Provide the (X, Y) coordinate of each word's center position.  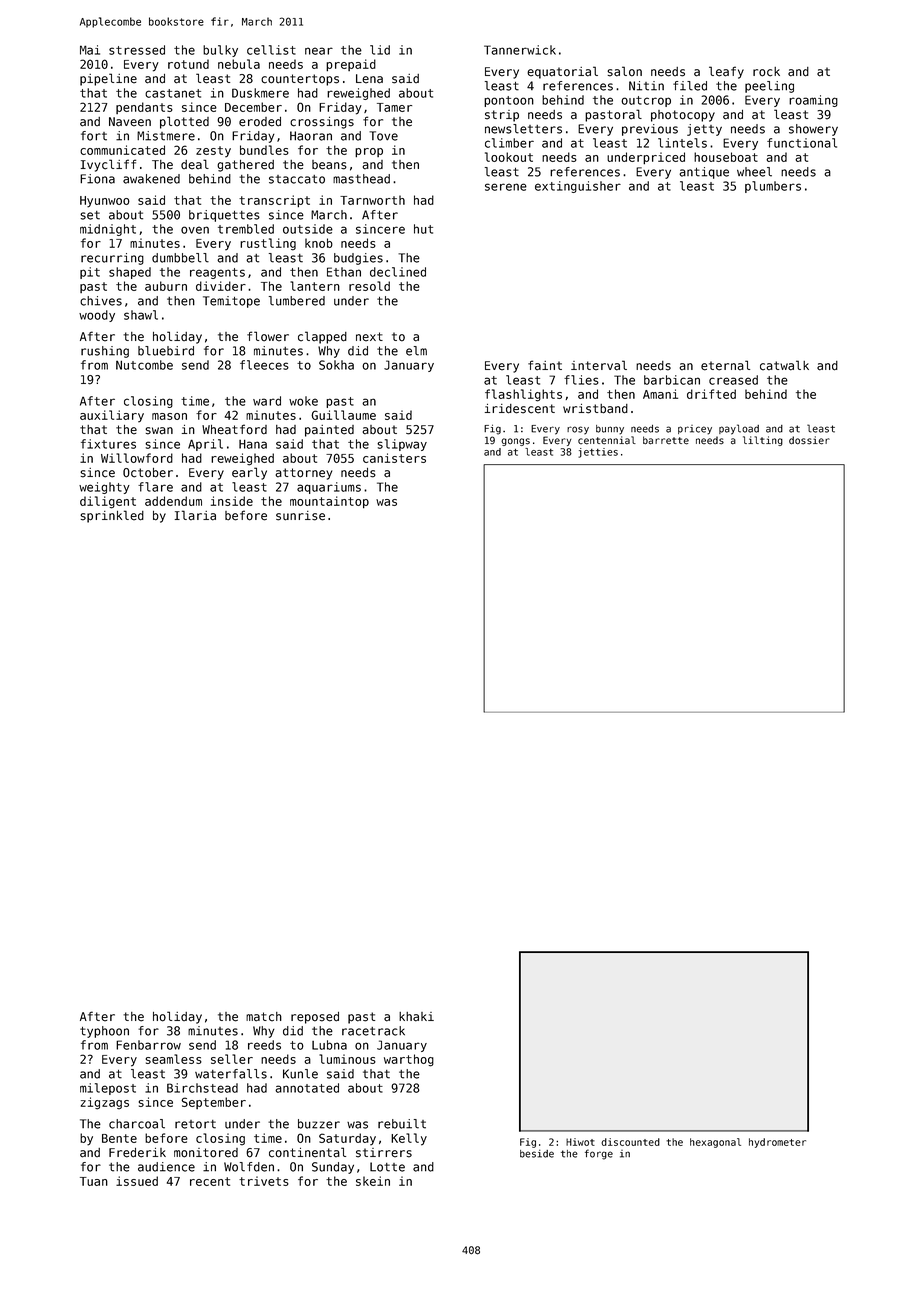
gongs (515, 442)
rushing (105, 352)
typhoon (104, 1032)
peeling (769, 87)
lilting (763, 441)
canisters (394, 458)
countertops (300, 80)
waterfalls (231, 1074)
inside (232, 501)
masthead (361, 179)
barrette (666, 440)
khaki (416, 1017)
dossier (809, 440)
